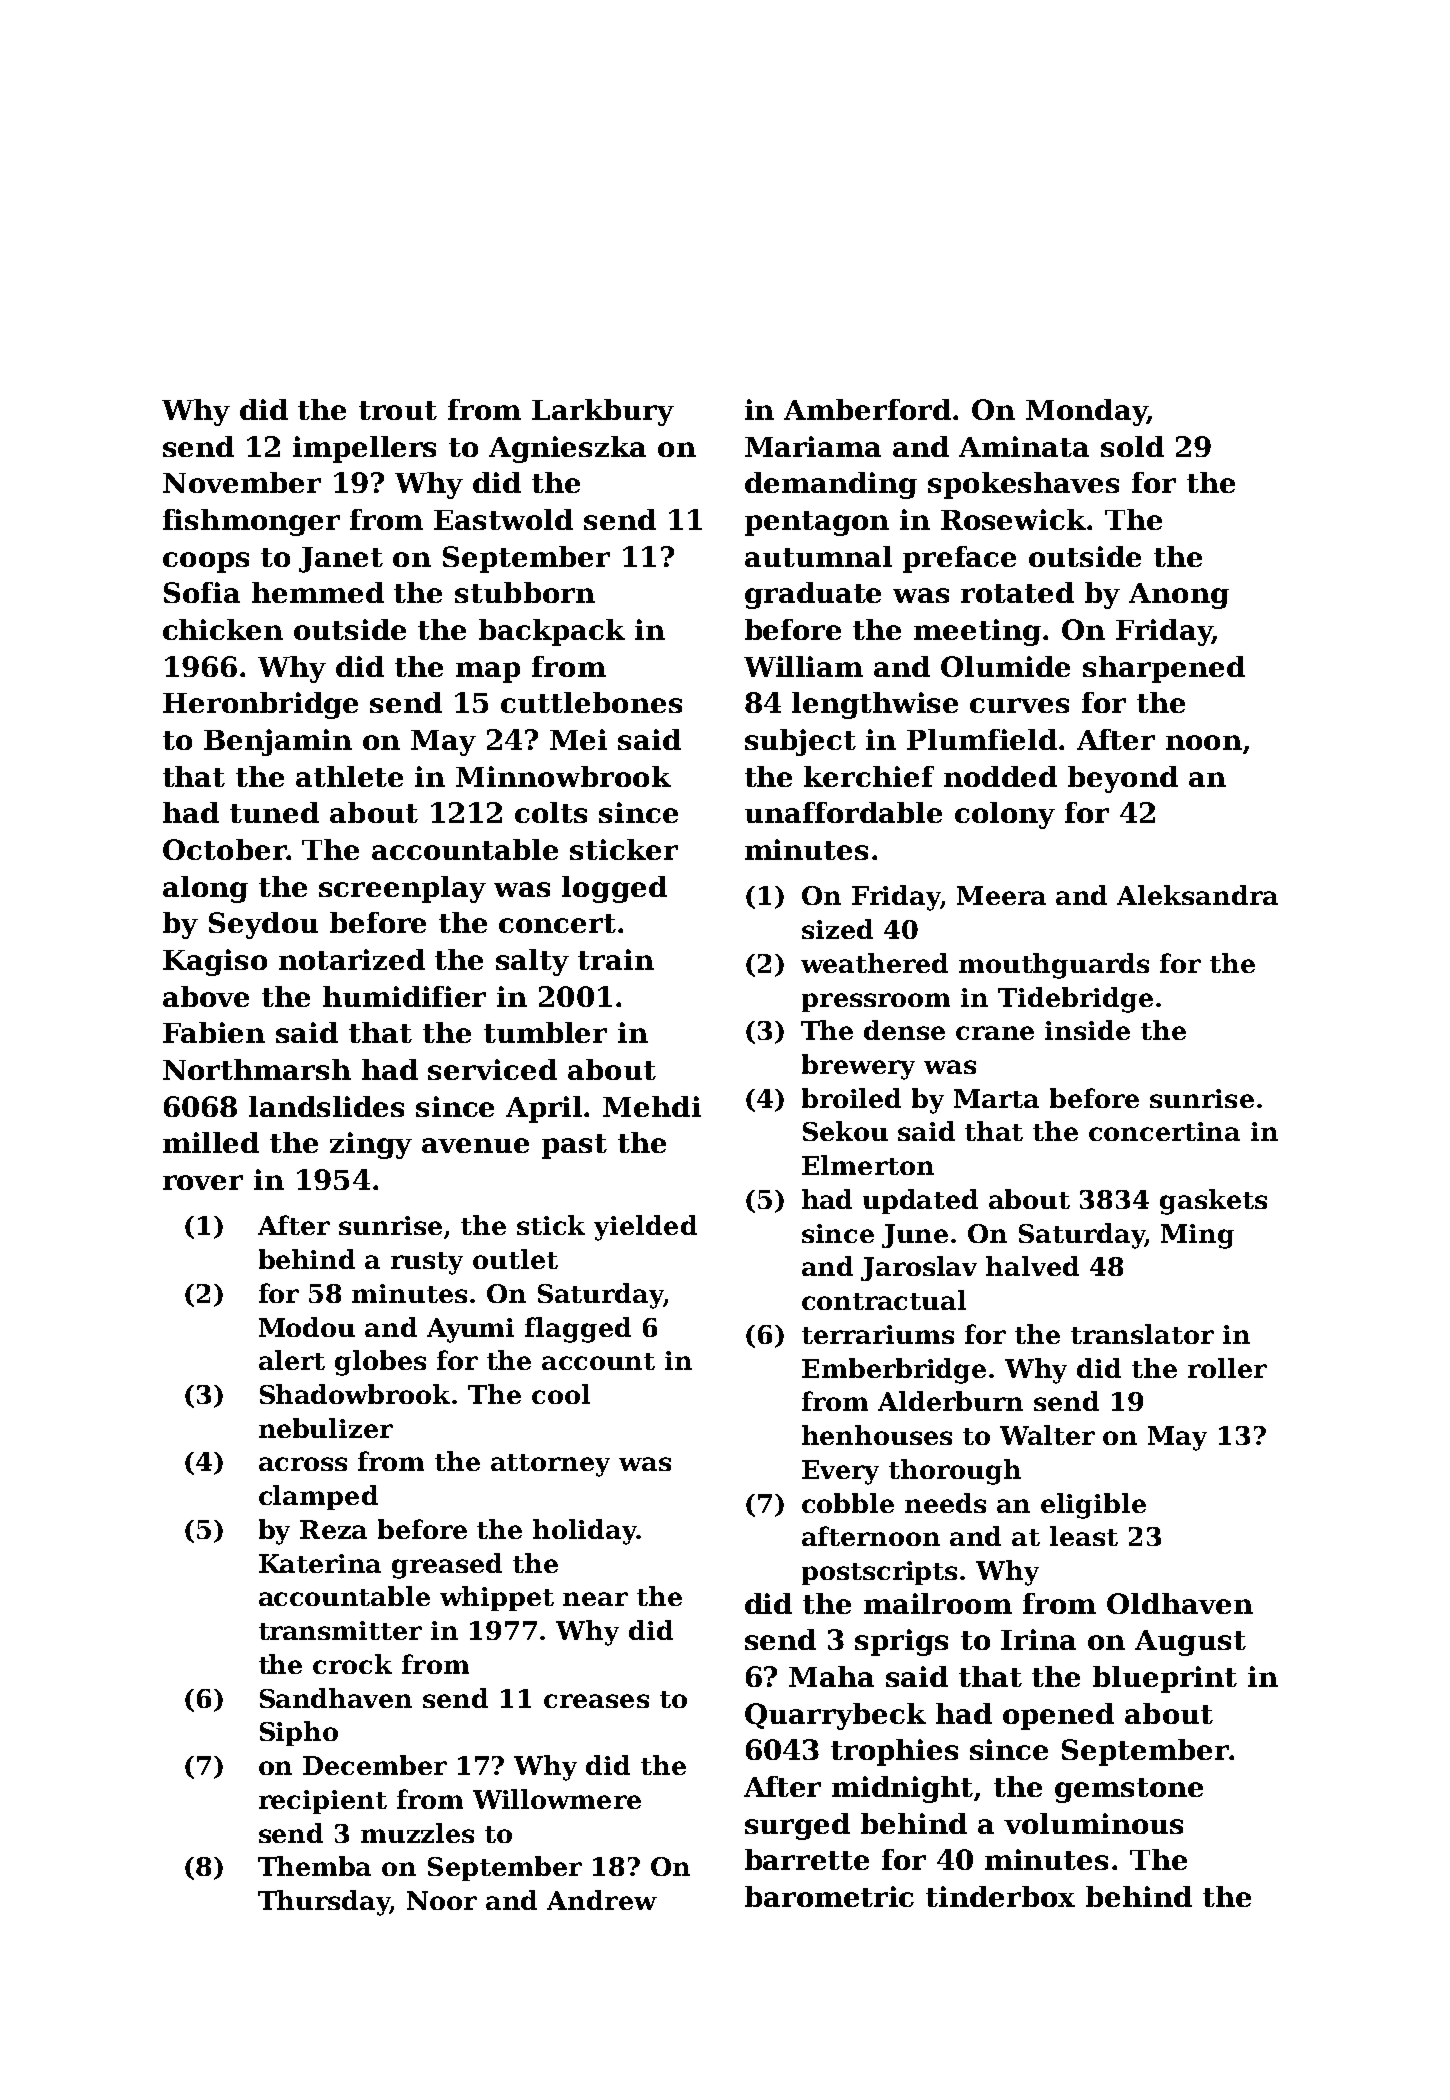 The image size is (1450, 2100). What do you see at coordinates (324, 1903) in the screenshot?
I see `Thursday` at bounding box center [324, 1903].
